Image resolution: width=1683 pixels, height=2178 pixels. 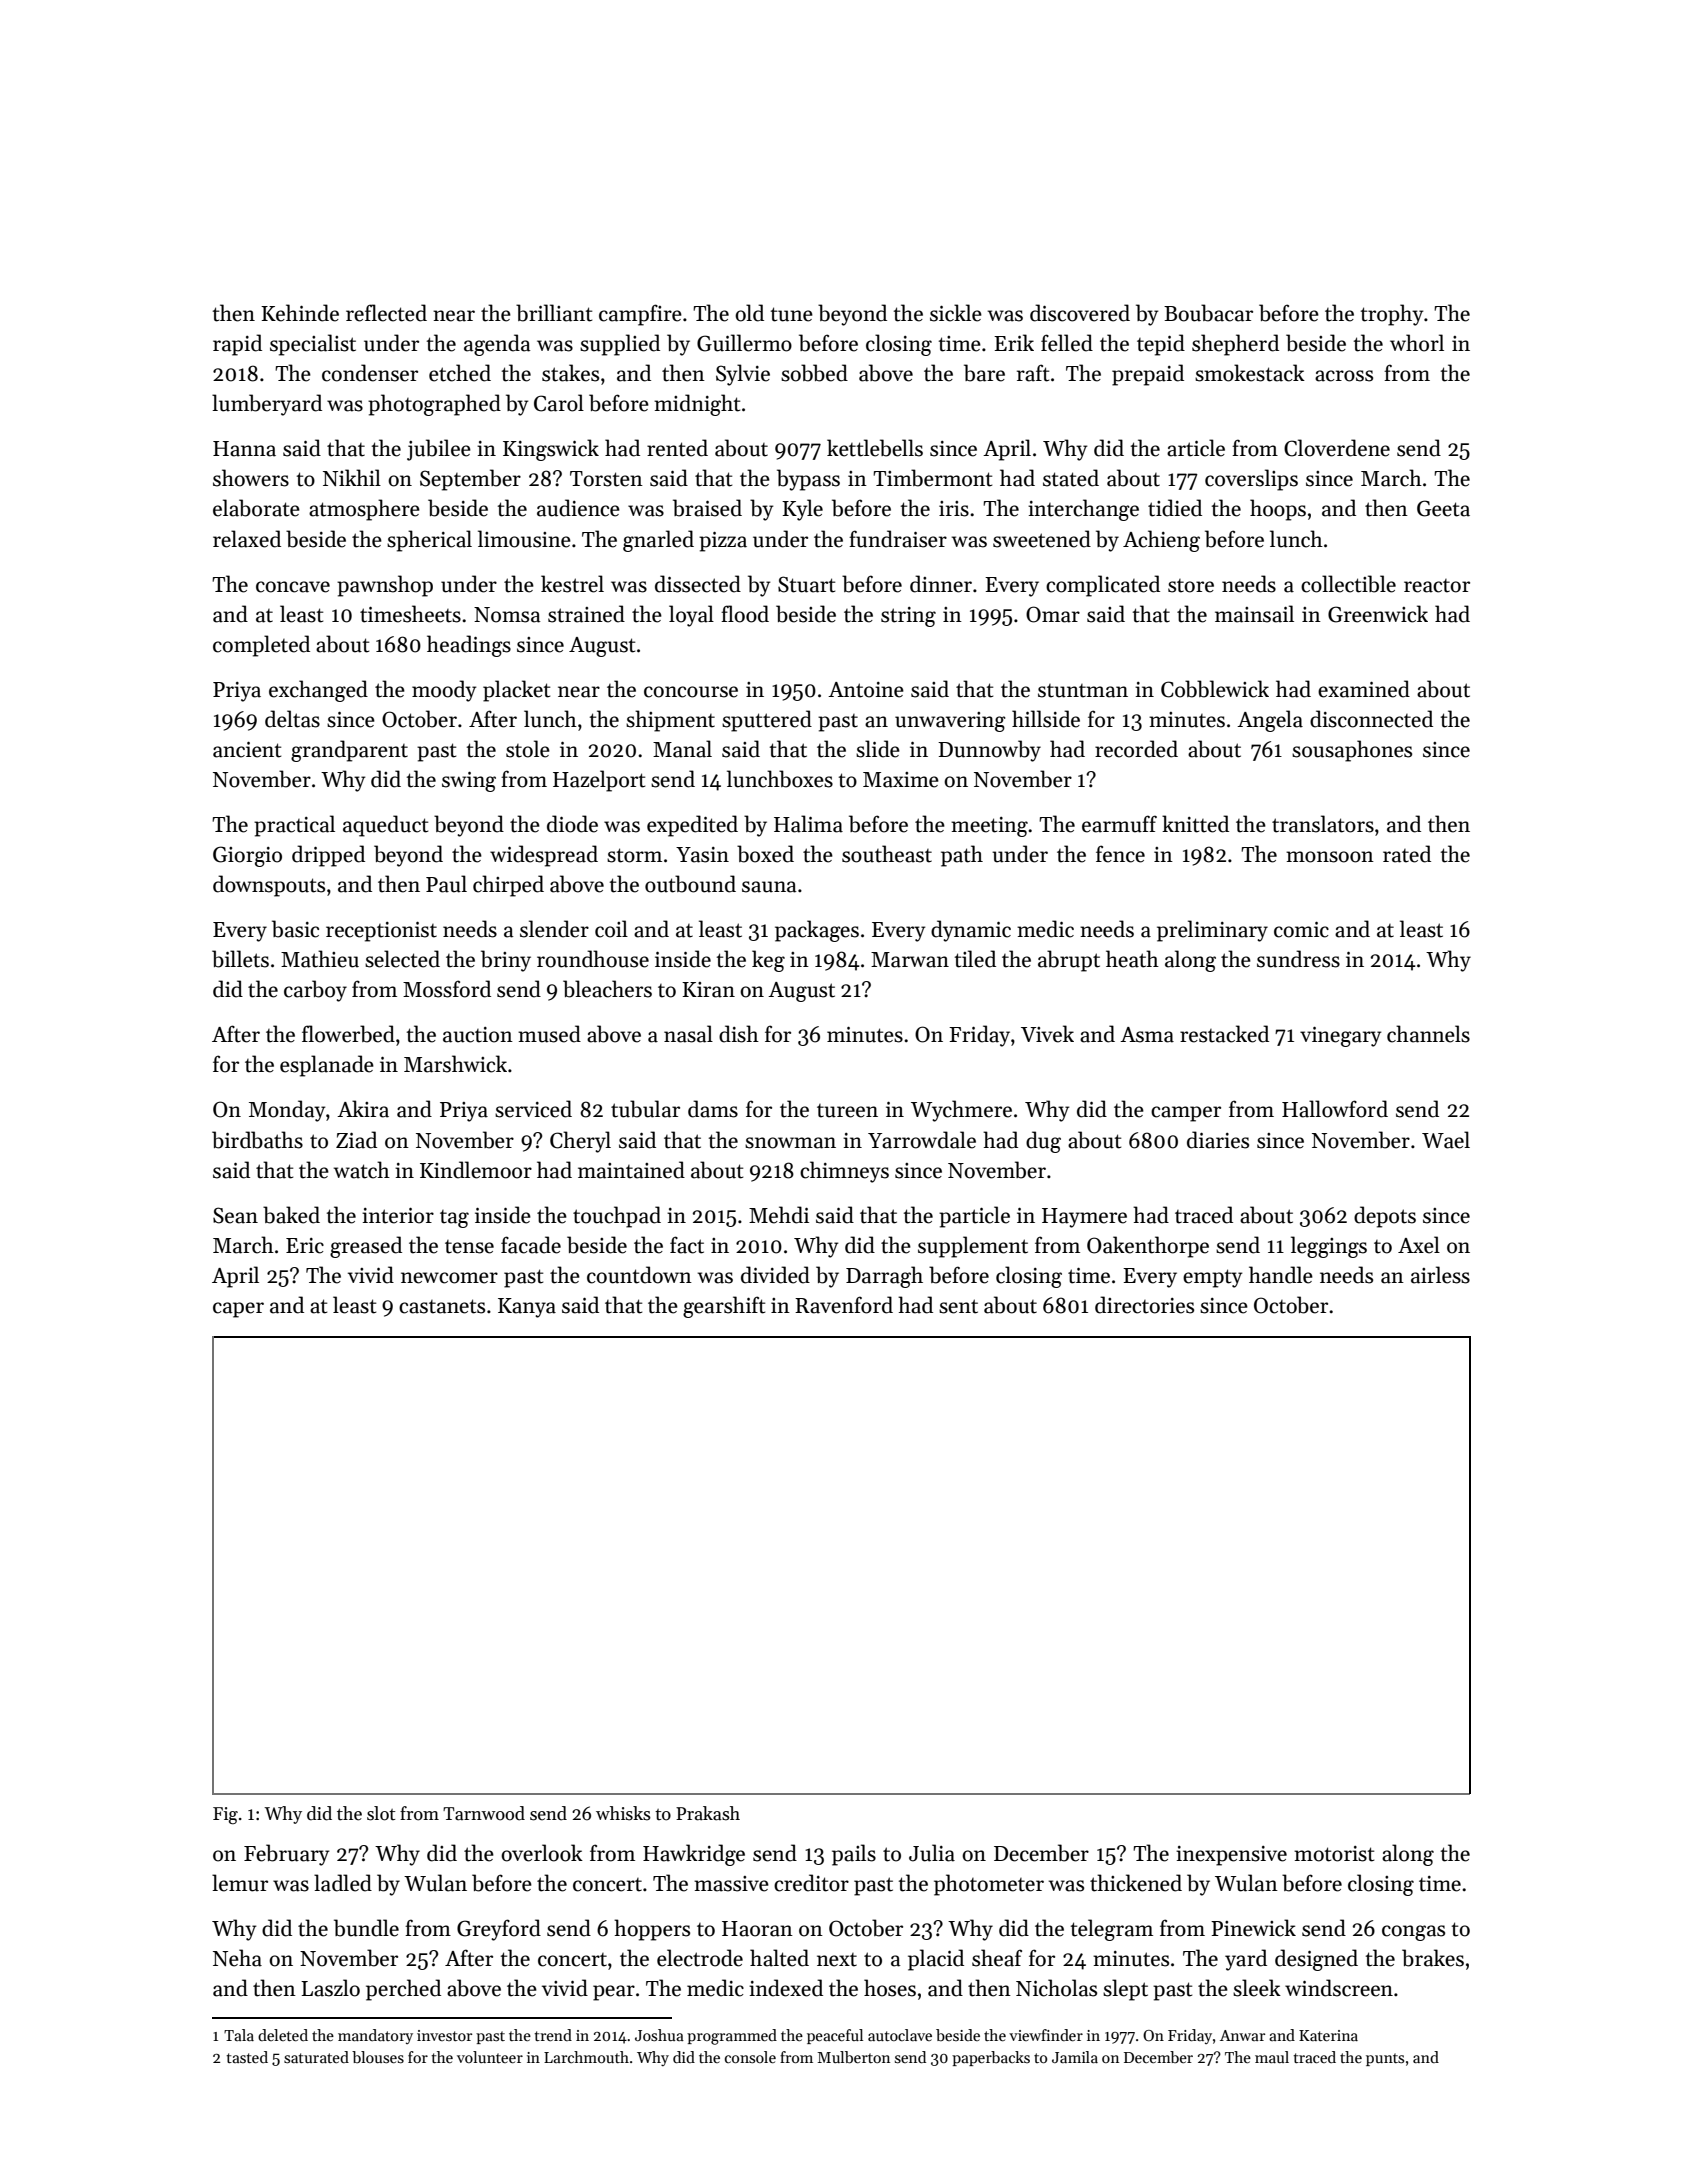 What do you see at coordinates (1103, 586) in the page?
I see `complicated` at bounding box center [1103, 586].
